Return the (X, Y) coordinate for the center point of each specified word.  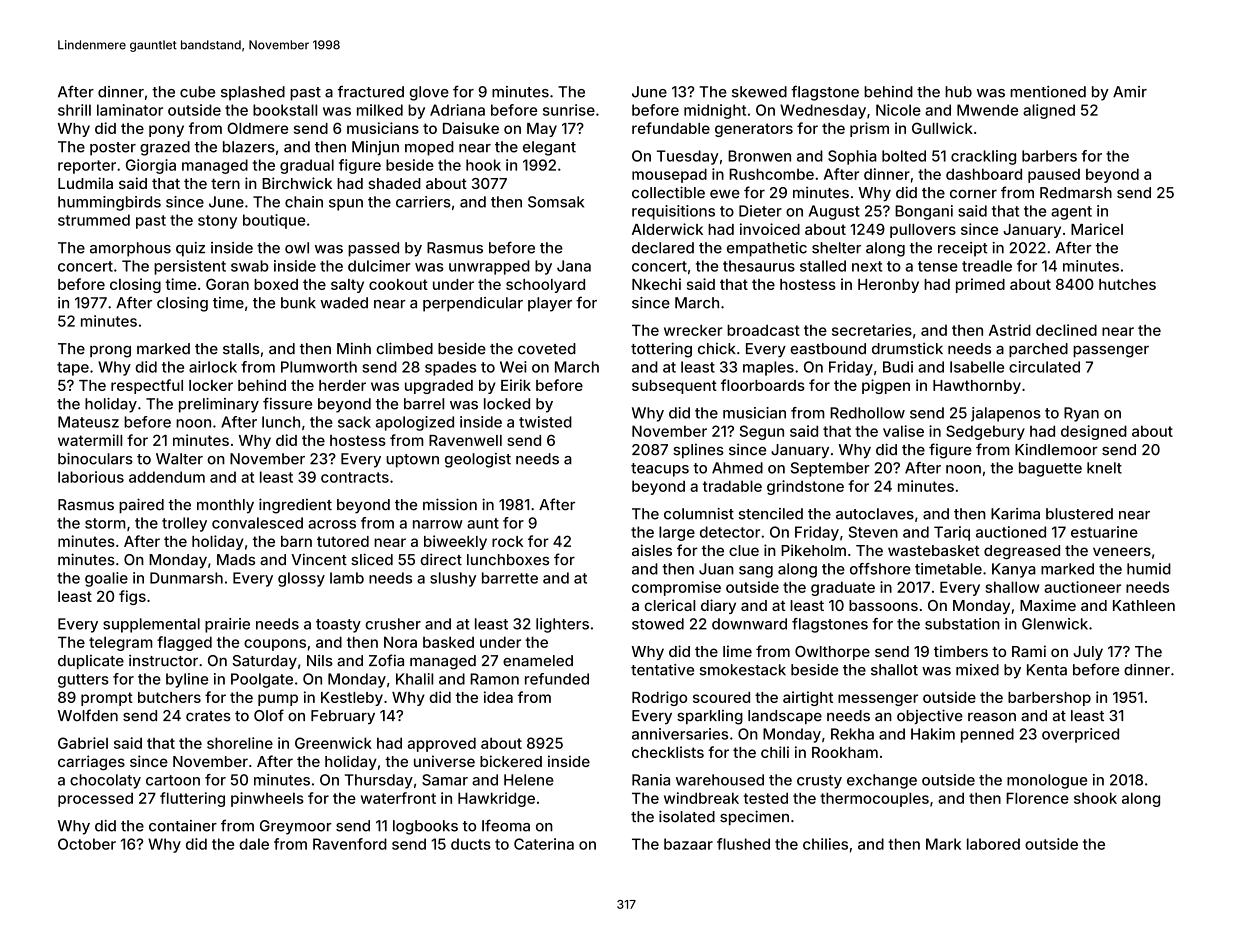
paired (141, 505)
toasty (338, 626)
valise (903, 431)
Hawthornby (977, 387)
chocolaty (105, 781)
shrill (74, 110)
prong (110, 351)
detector (730, 532)
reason (992, 717)
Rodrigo (659, 698)
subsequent (674, 387)
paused (1054, 176)
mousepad (669, 175)
